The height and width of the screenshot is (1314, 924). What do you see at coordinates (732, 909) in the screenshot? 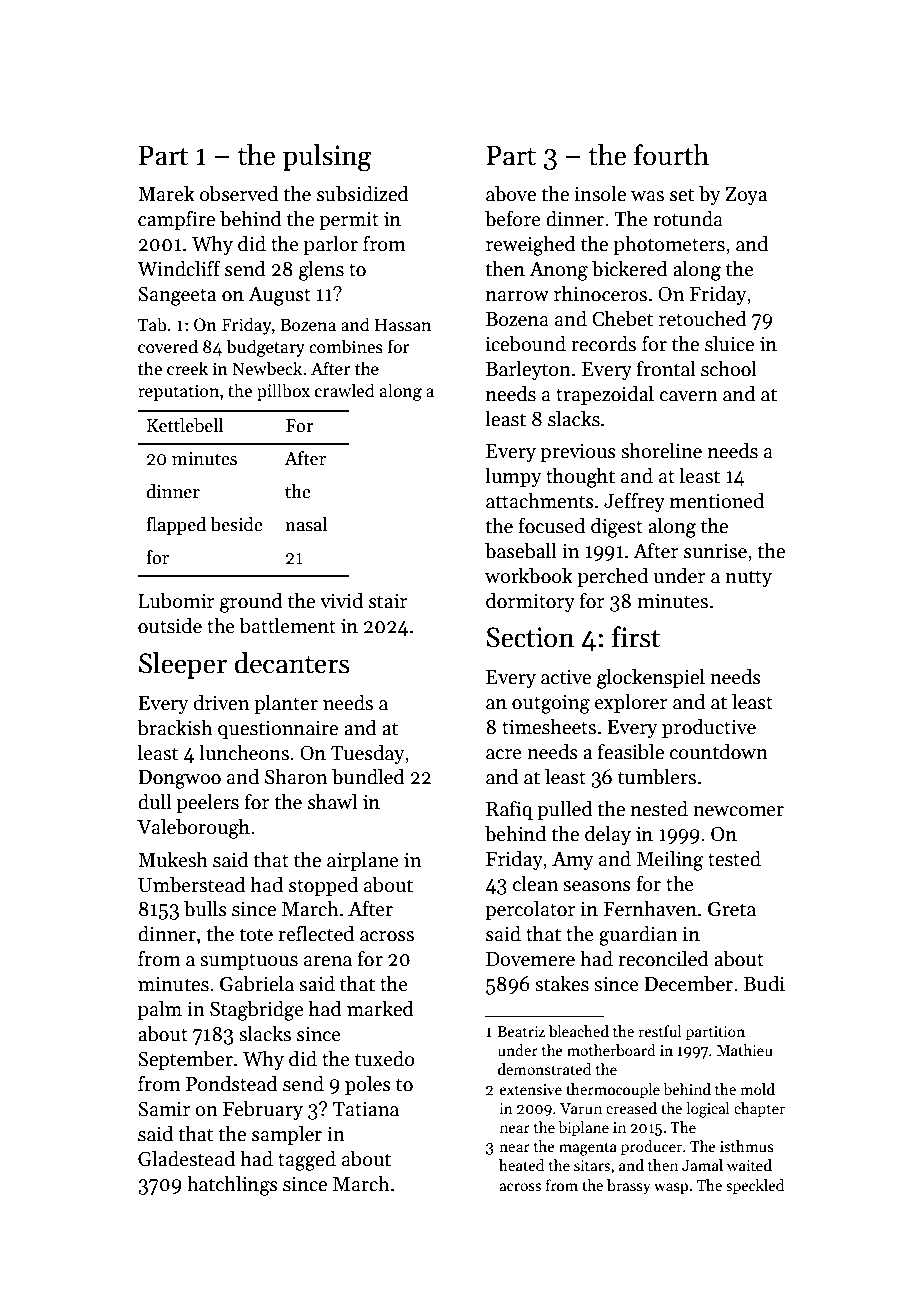
I see `Greta` at bounding box center [732, 909].
